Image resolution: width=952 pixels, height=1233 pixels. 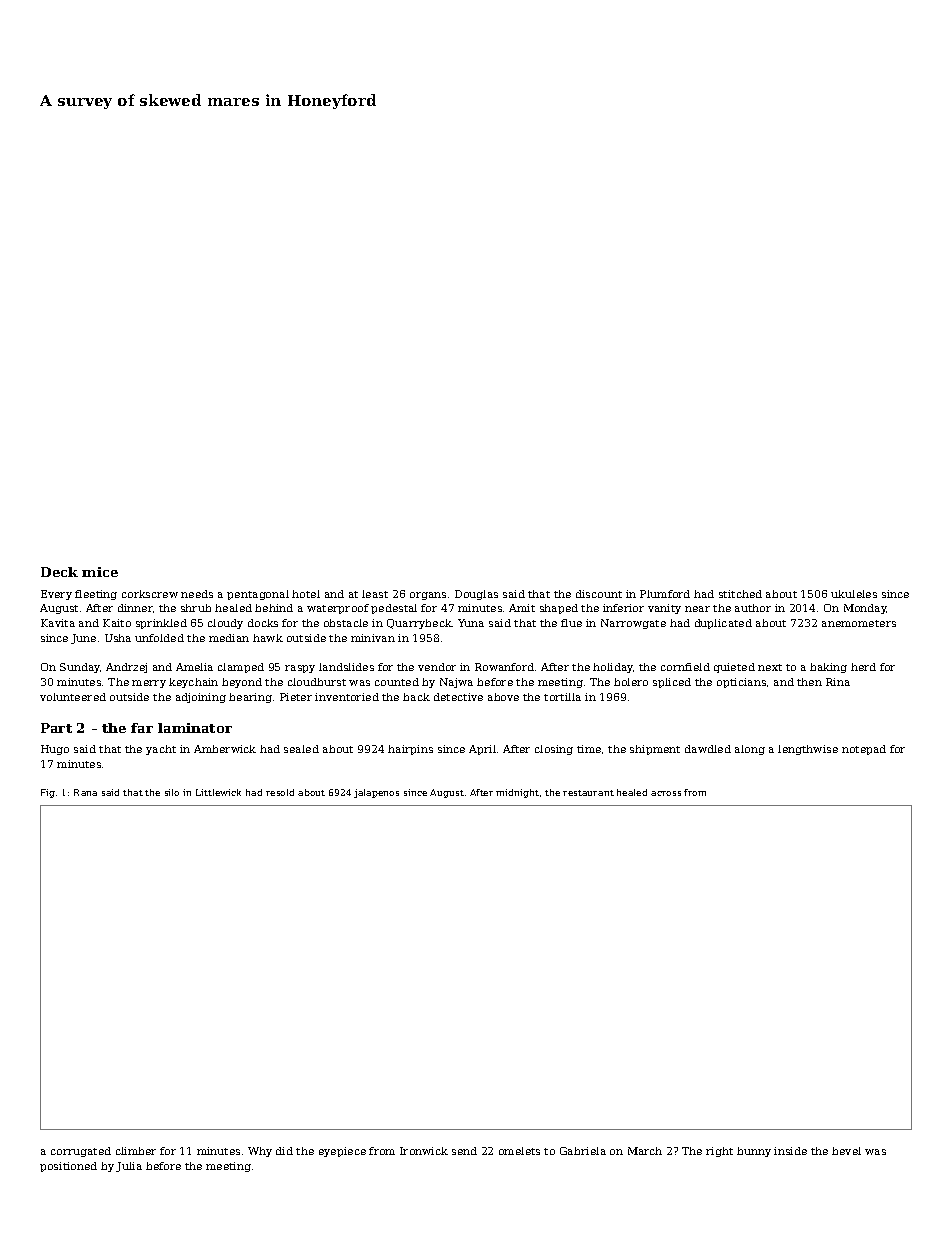 What do you see at coordinates (753, 608) in the image?
I see `author` at bounding box center [753, 608].
